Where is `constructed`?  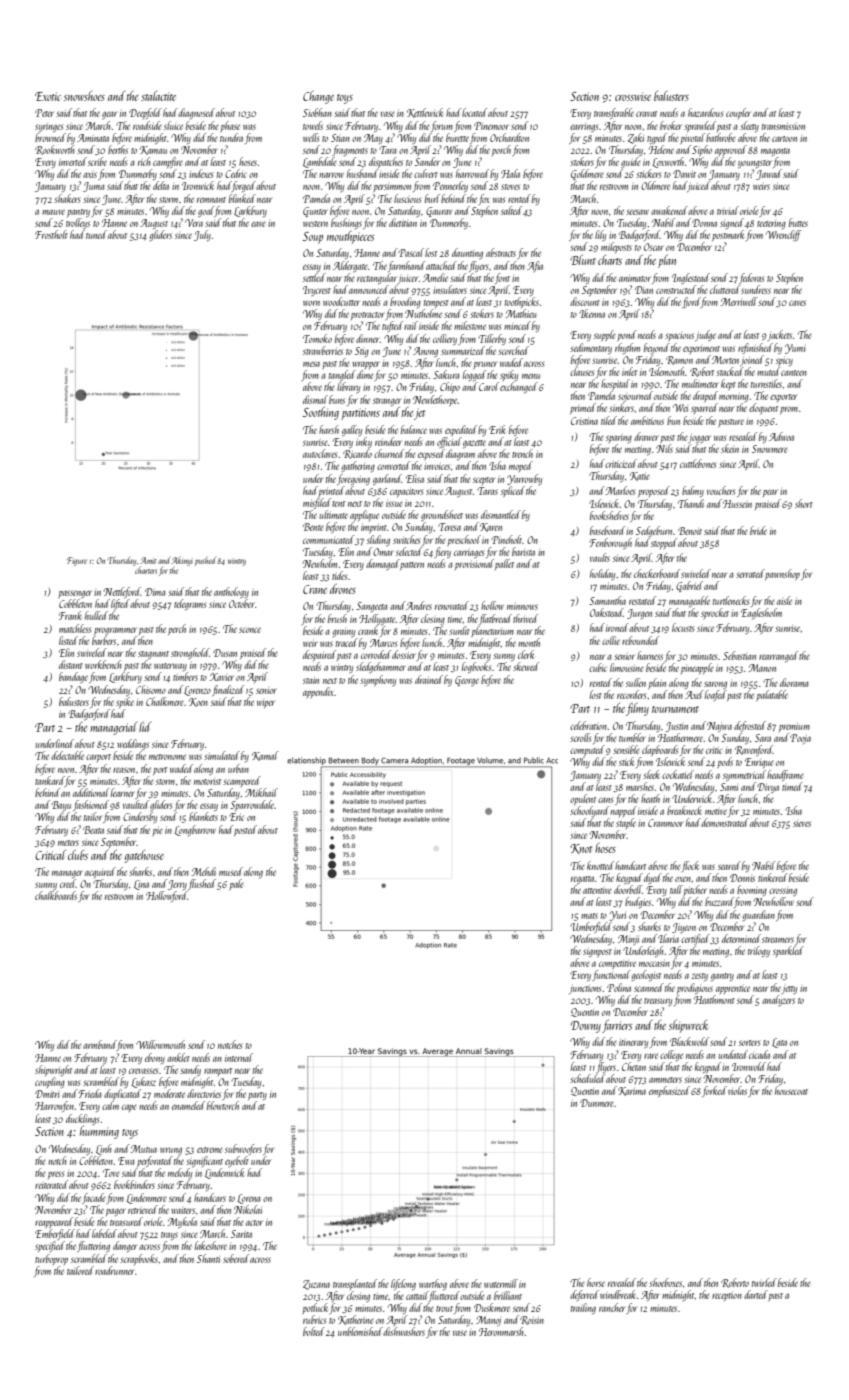 constructed is located at coordinates (676, 289).
